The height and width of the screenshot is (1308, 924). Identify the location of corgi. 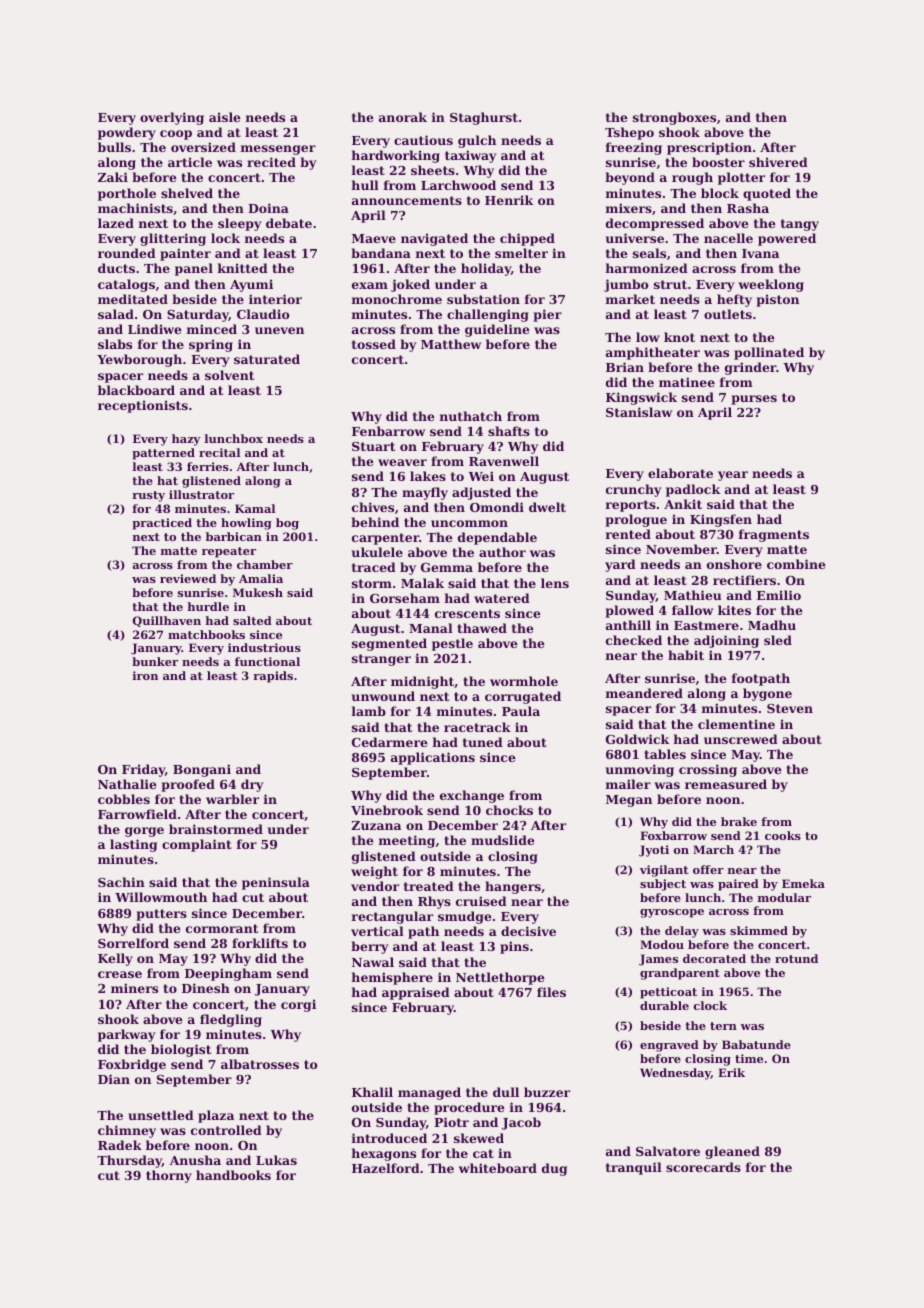
(298, 1005).
